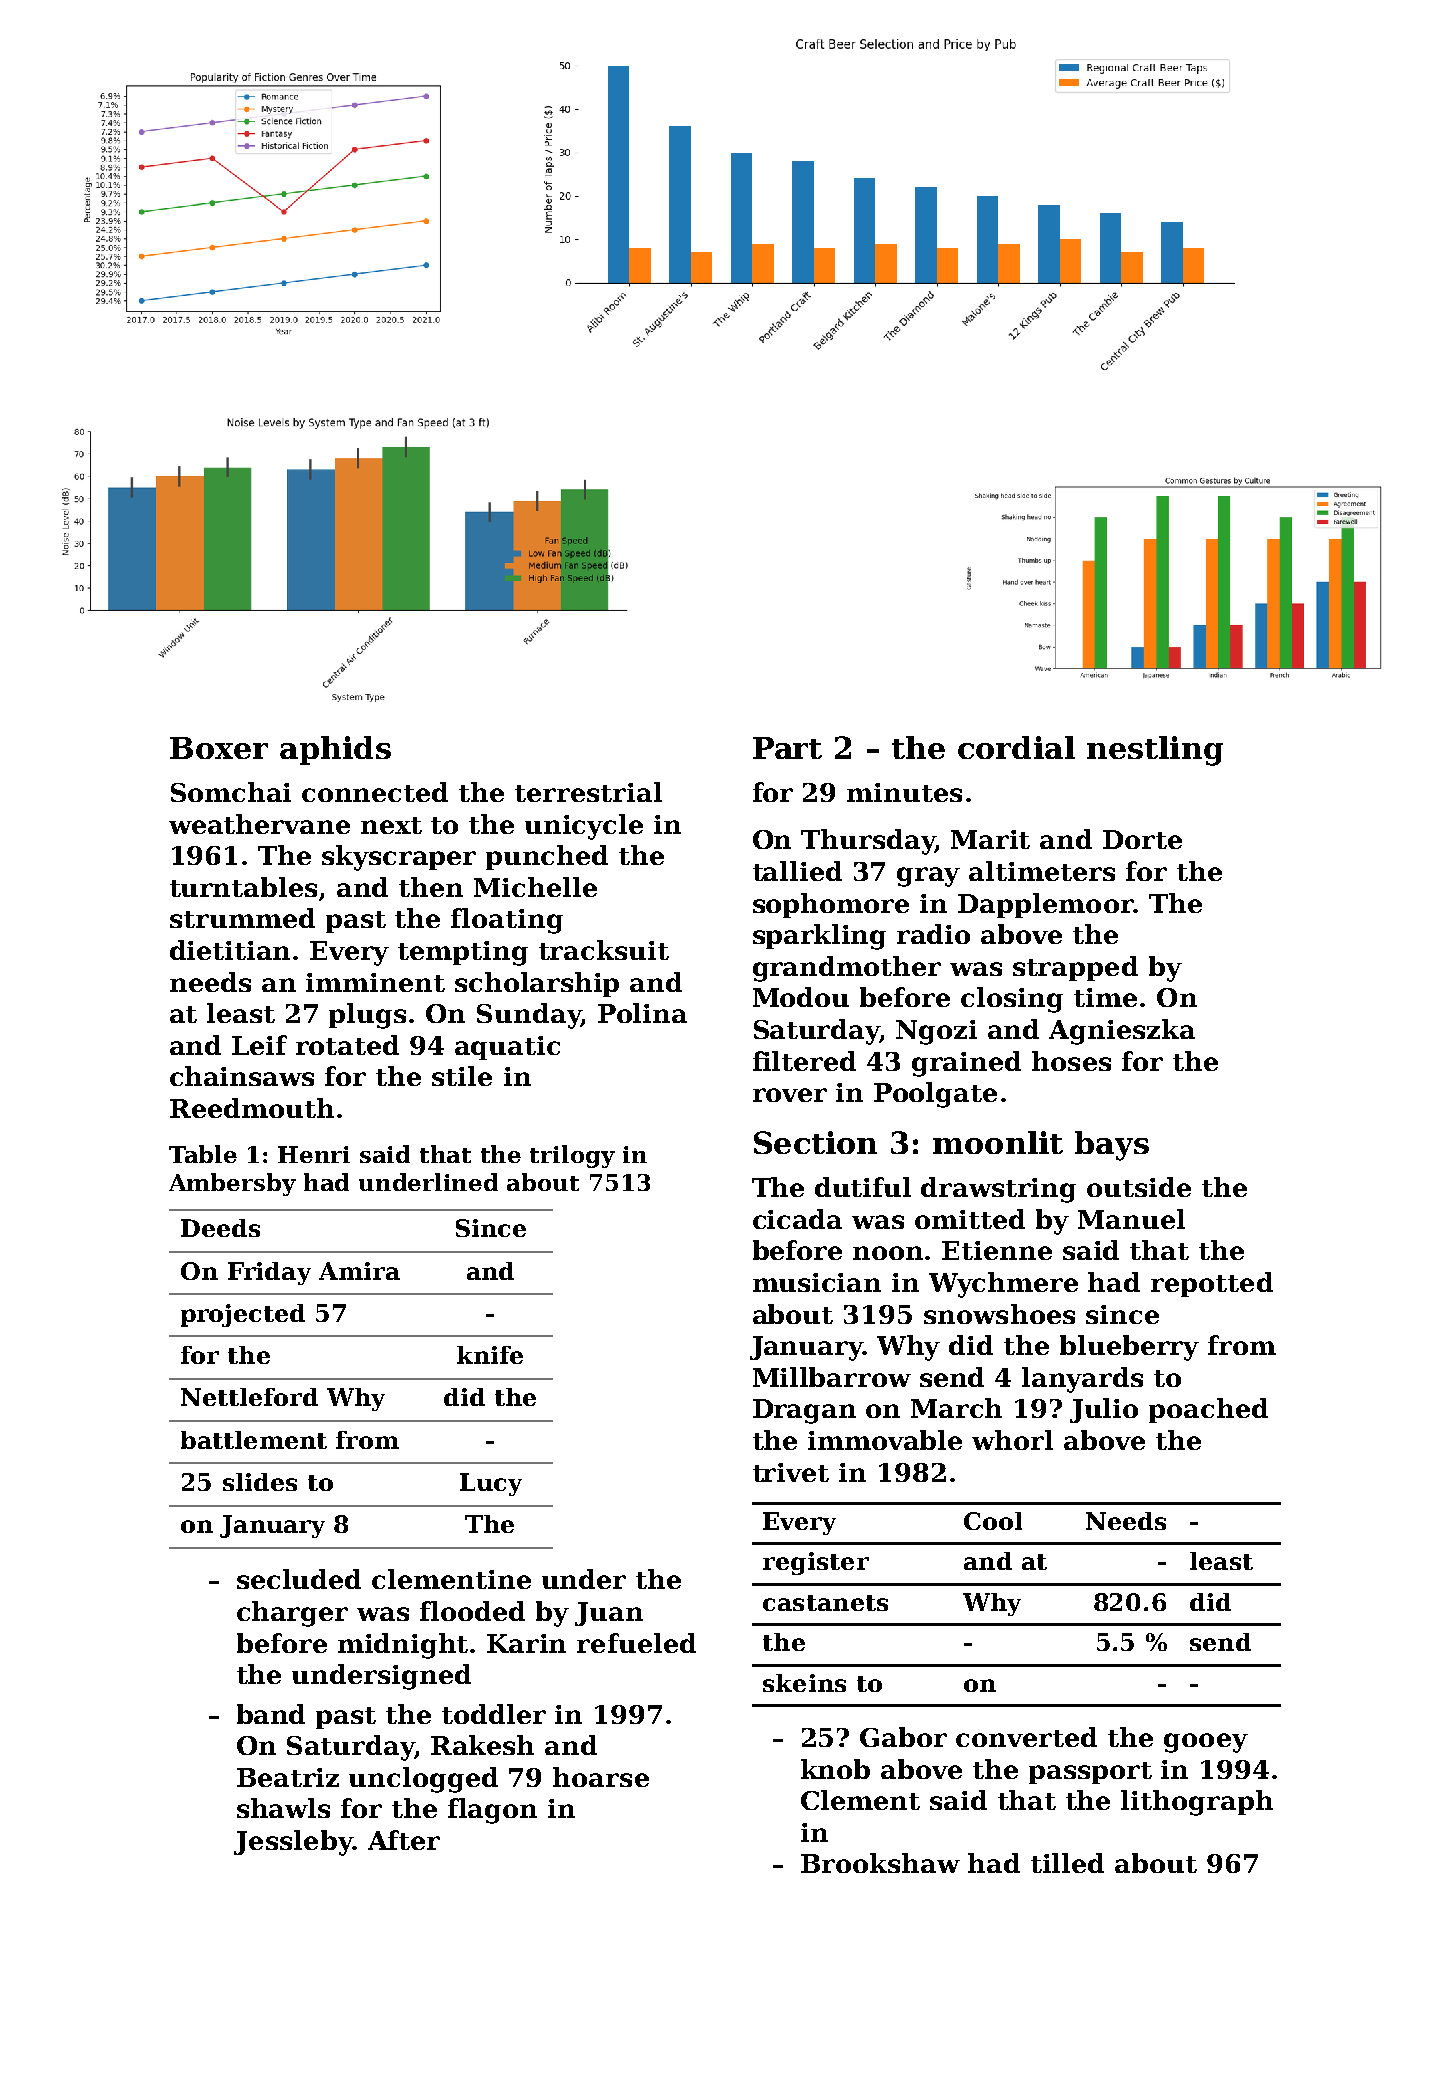  I want to click on tracksuit, so click(604, 950).
